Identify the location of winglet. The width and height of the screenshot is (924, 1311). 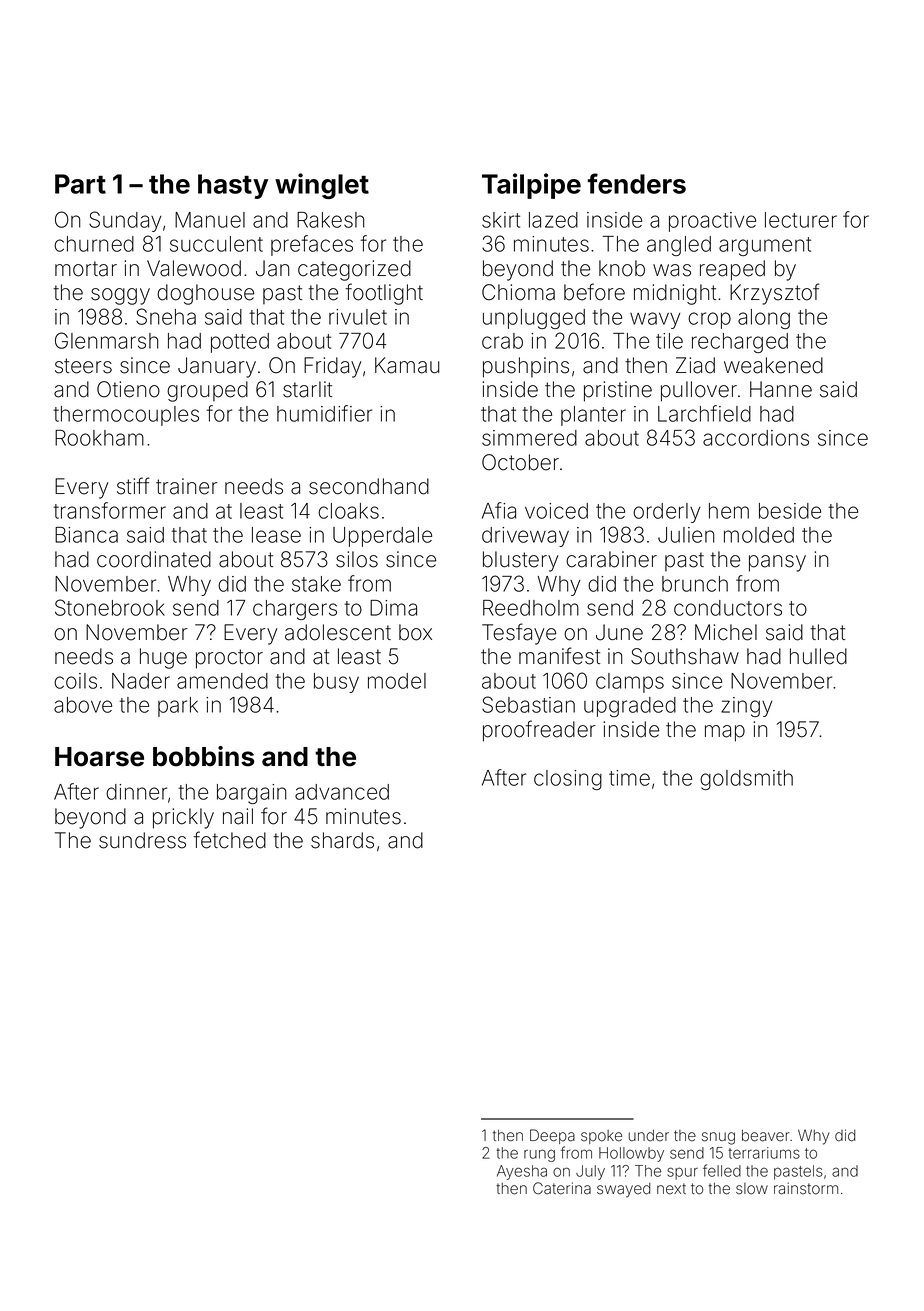
(322, 186).
